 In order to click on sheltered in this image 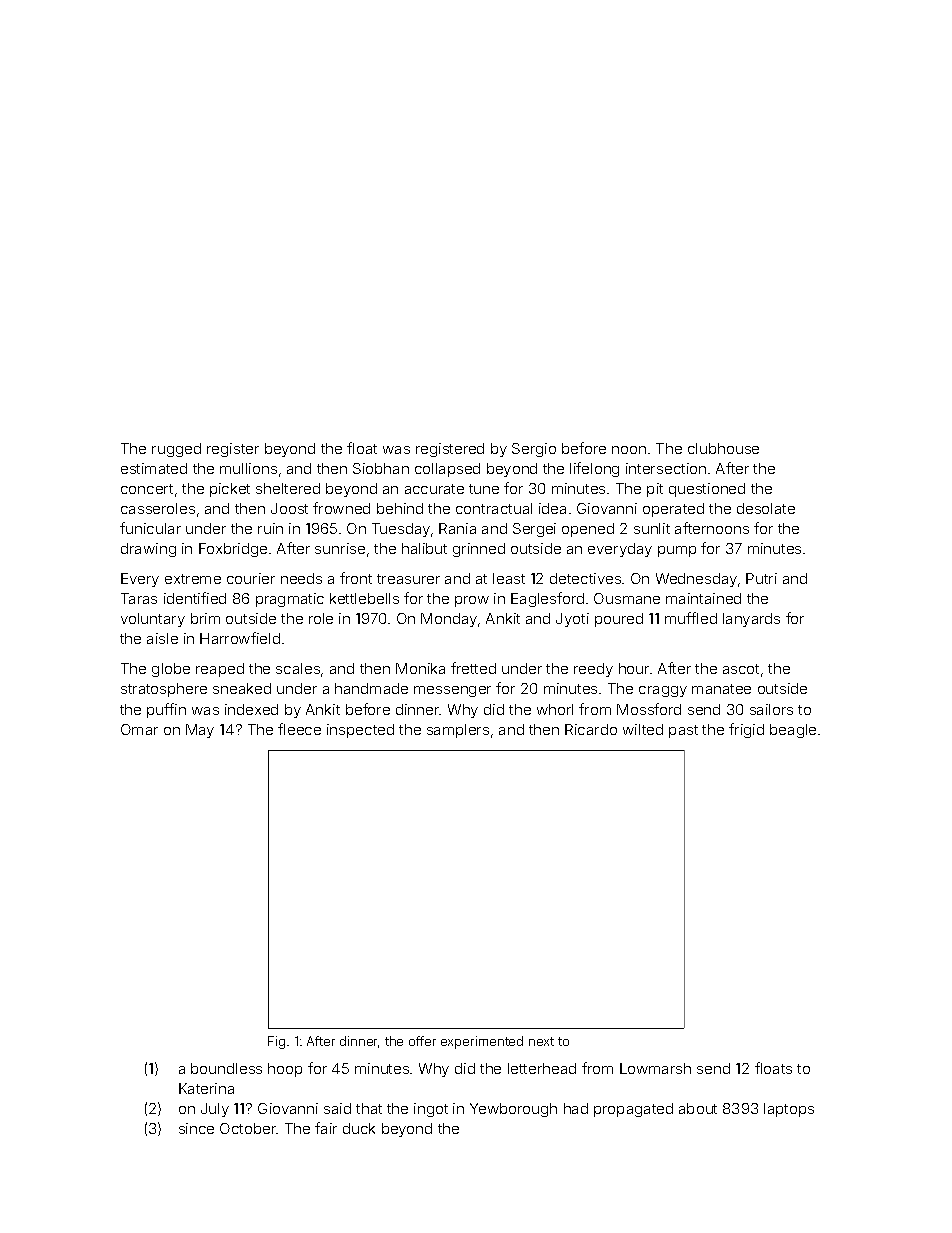, I will do `click(288, 488)`.
